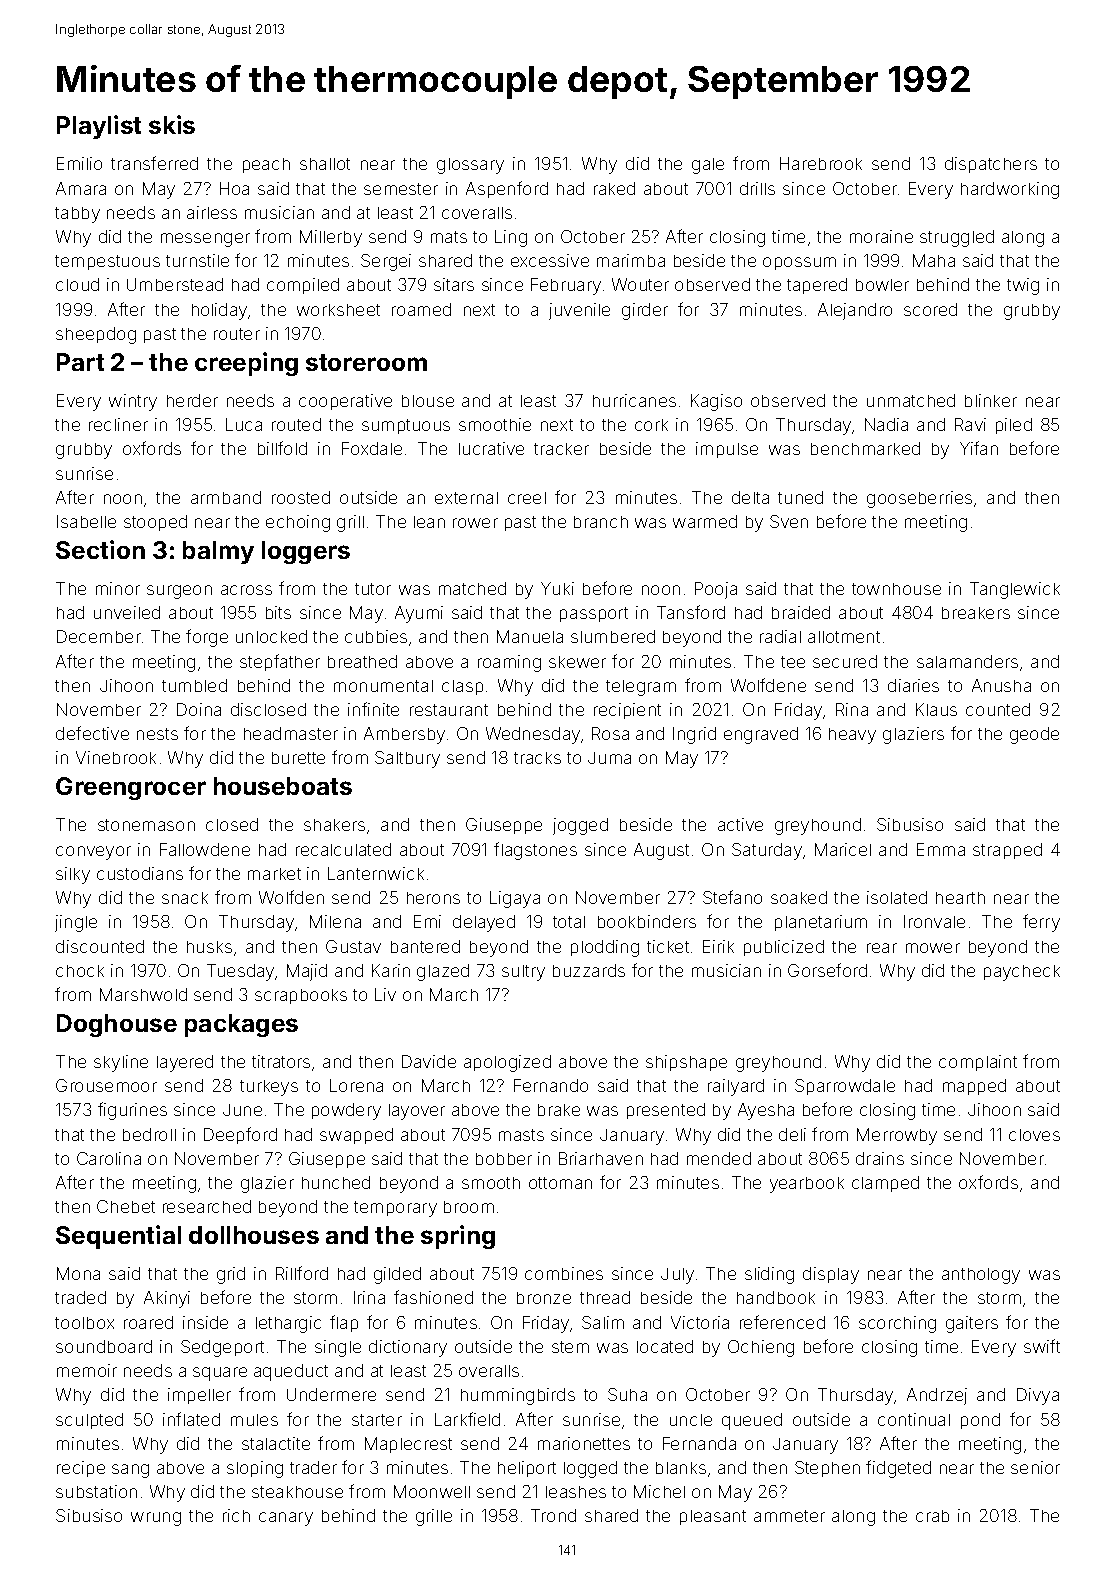 This screenshot has height=1580, width=1117. Describe the element at coordinates (307, 972) in the screenshot. I see `Majid` at that location.
